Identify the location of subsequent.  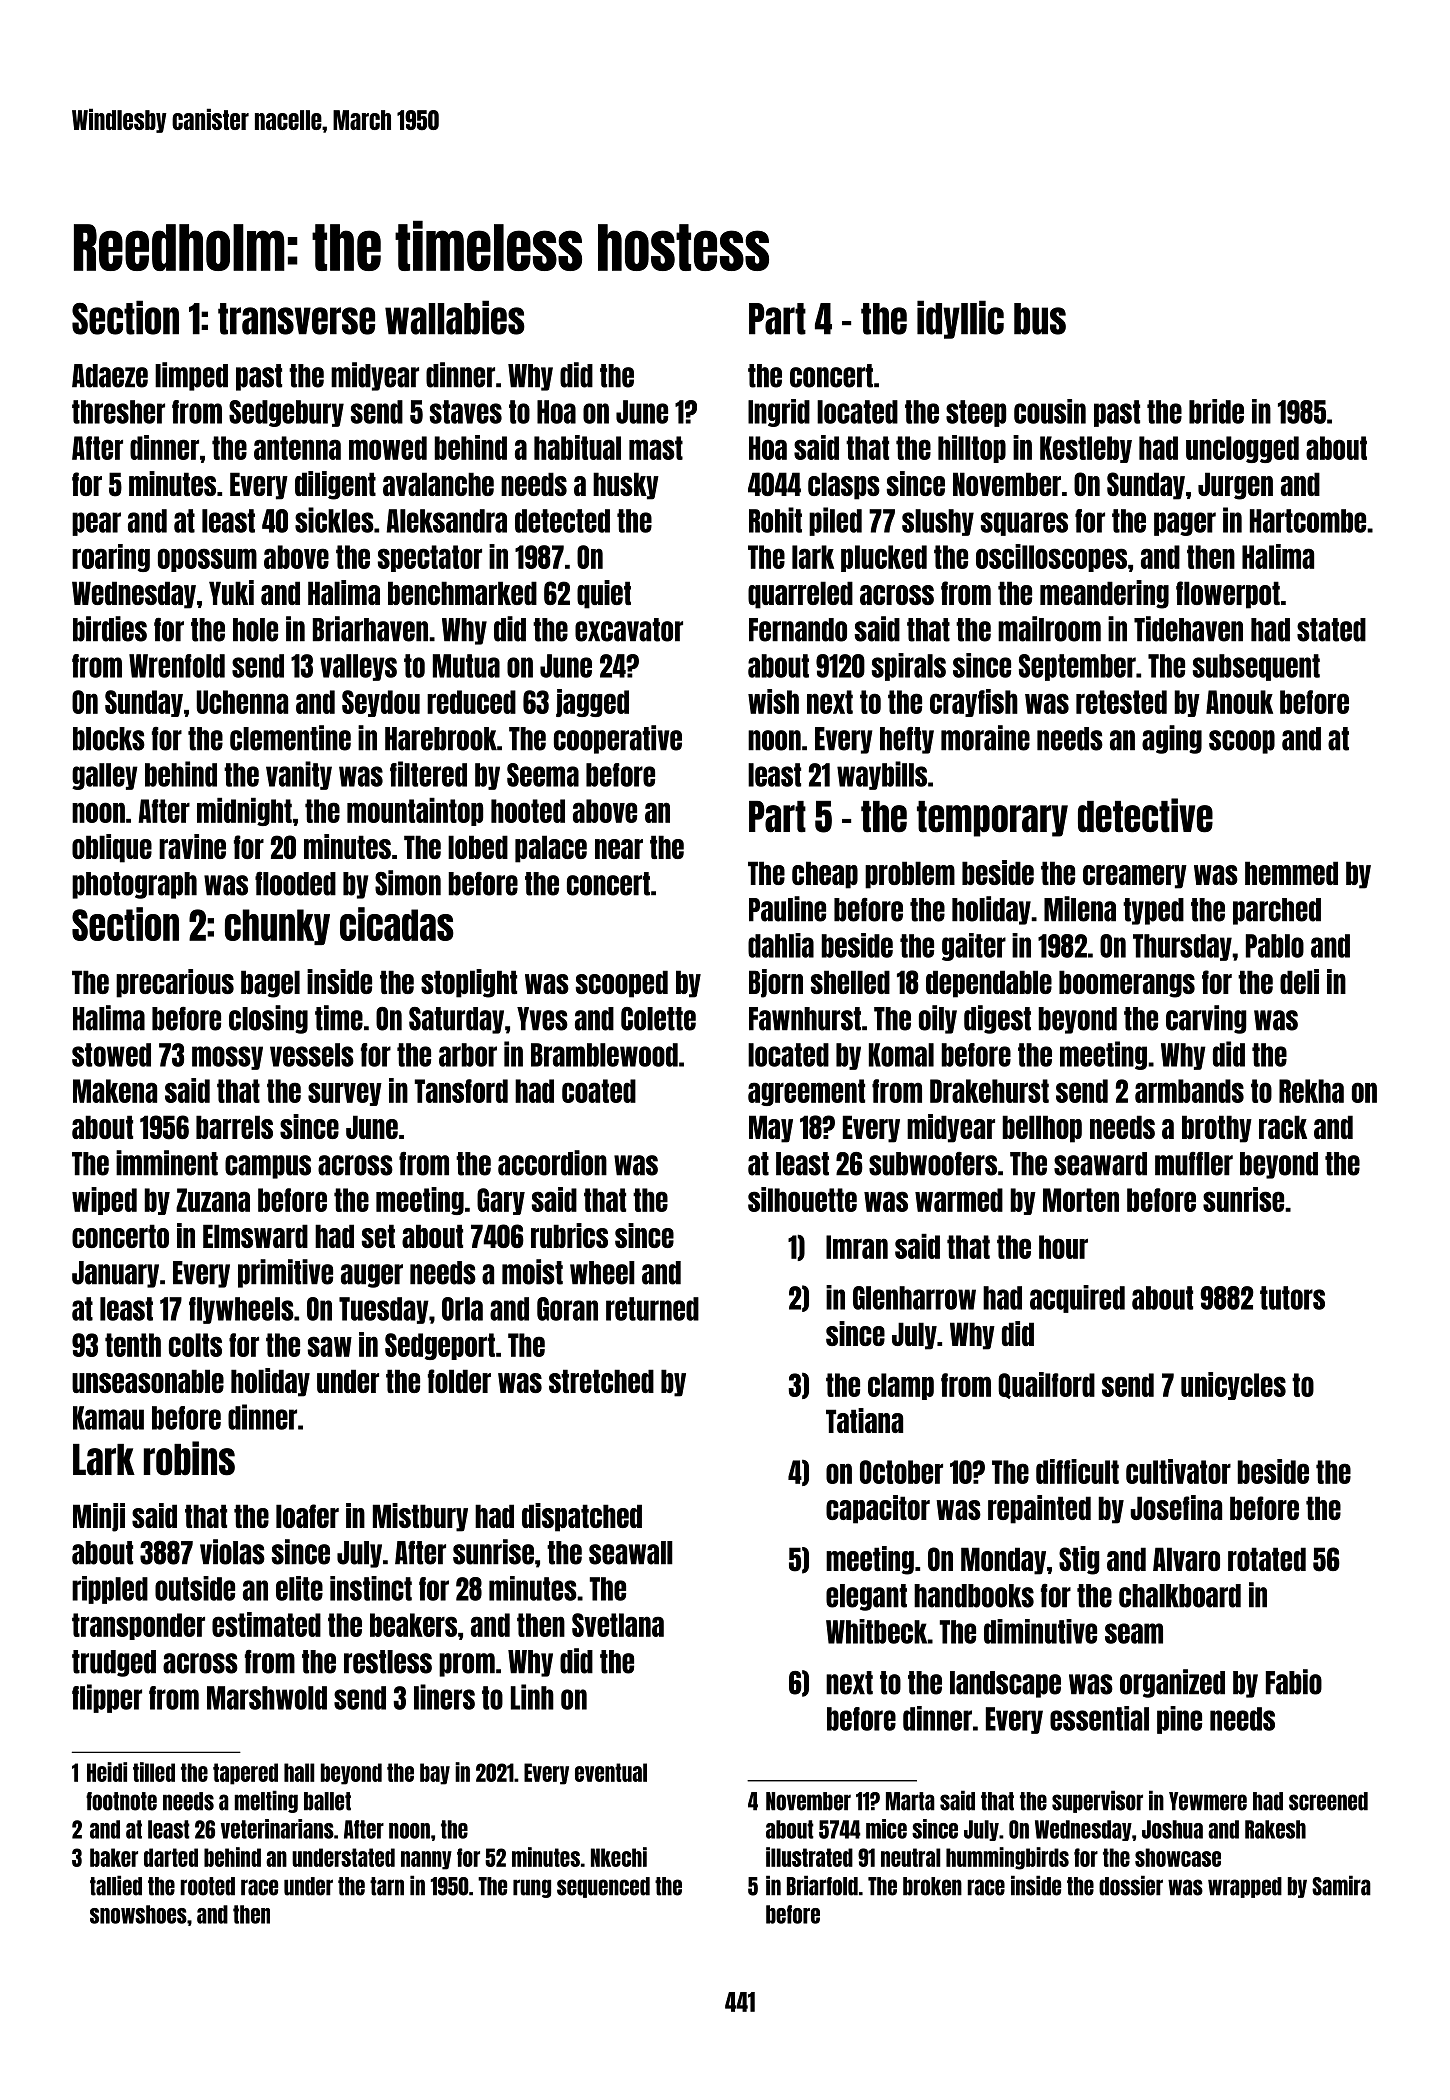
(1256, 667).
